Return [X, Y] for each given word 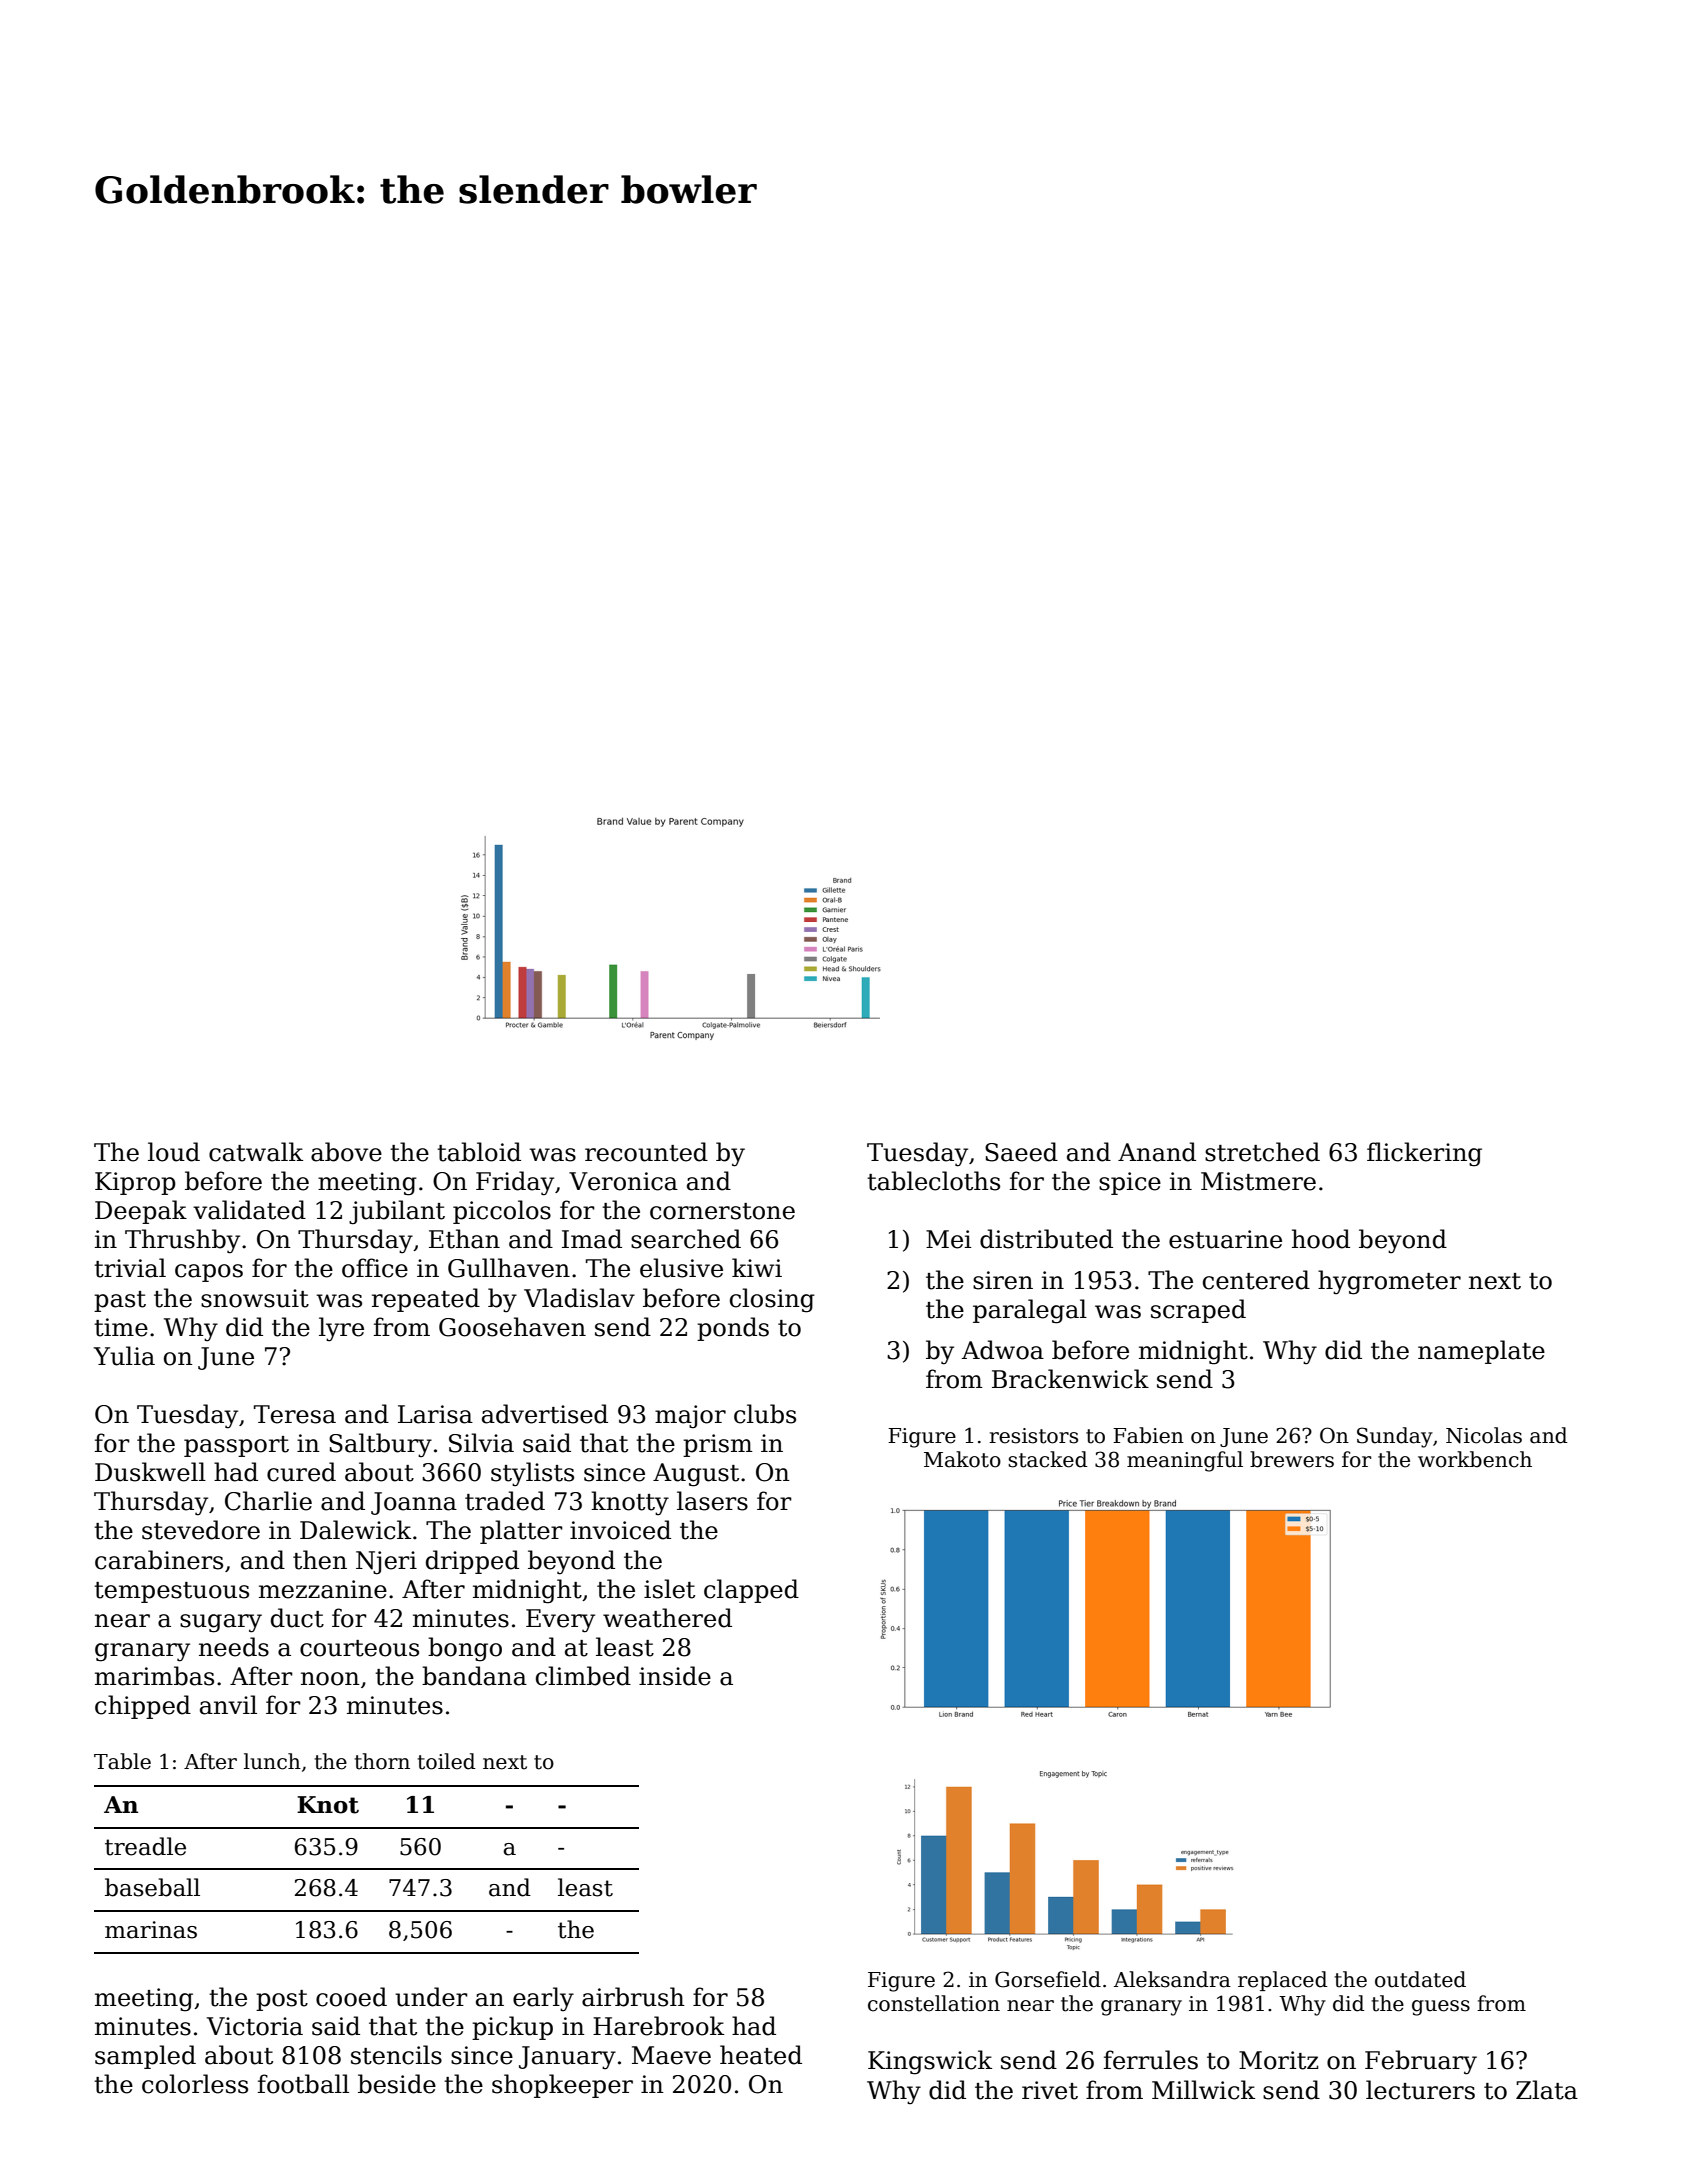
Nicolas [1484, 1435]
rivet [1050, 2090]
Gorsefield [1048, 1979]
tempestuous [171, 1592]
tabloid [479, 1152]
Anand [1157, 1152]
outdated [1420, 1979]
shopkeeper [562, 2086]
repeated [426, 1300]
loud [174, 1152]
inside [675, 1676]
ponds [733, 1329]
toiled [446, 1761]
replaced [1283, 1981]
